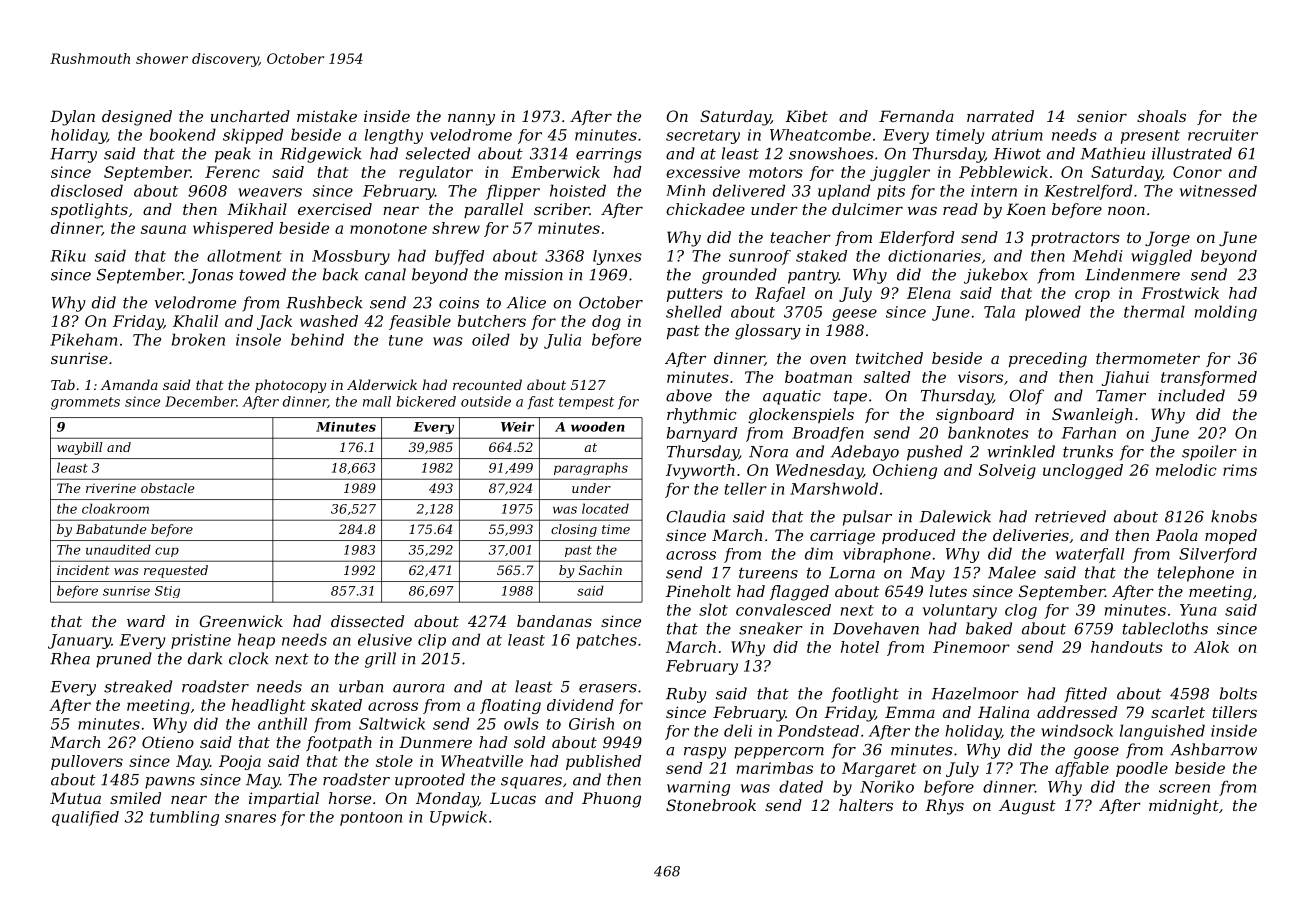 The image size is (1308, 924). Describe the element at coordinates (1218, 555) in the screenshot. I see `Silverford` at that location.
